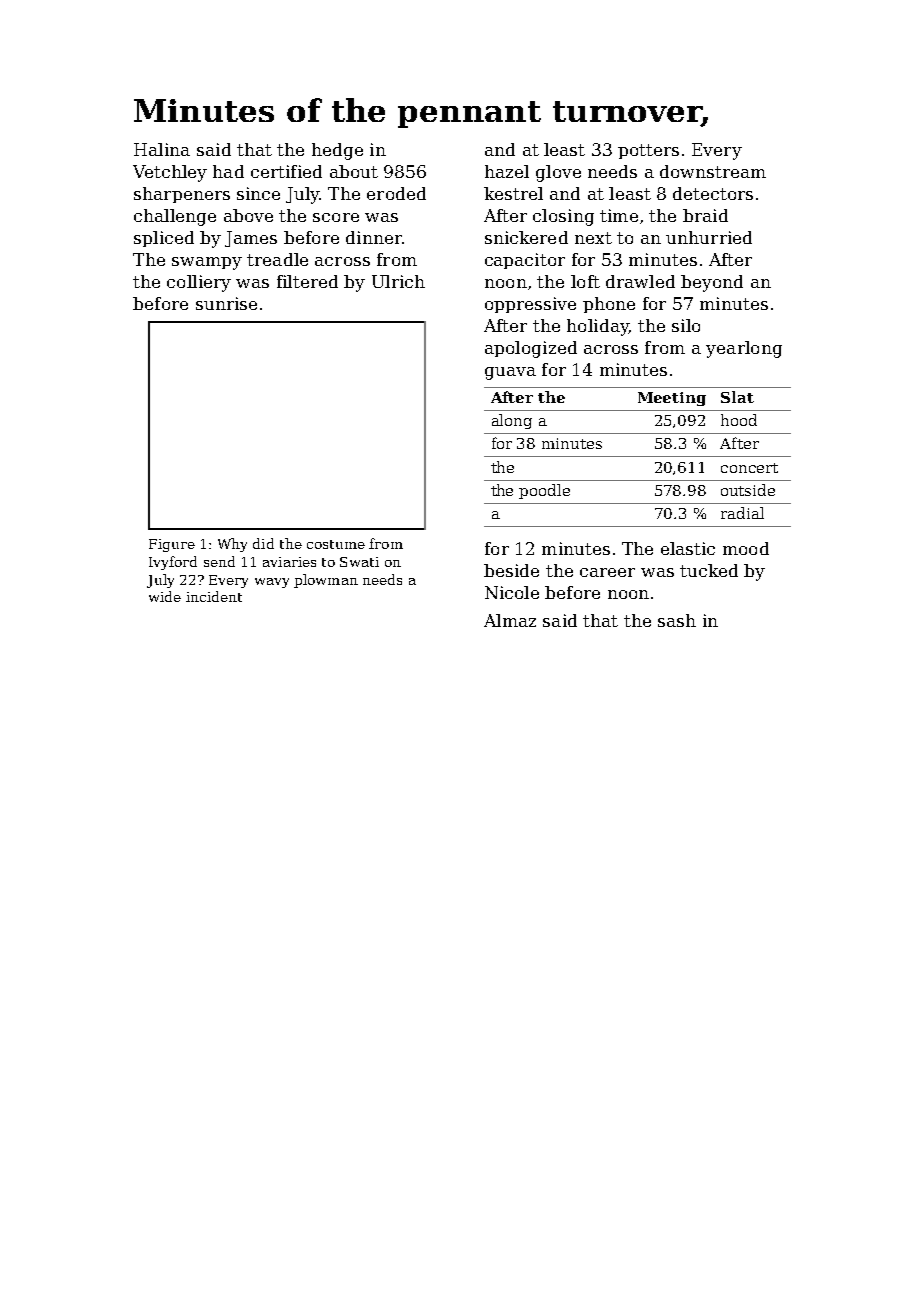 This page has height=1314, width=924. I want to click on Halina, so click(162, 149).
